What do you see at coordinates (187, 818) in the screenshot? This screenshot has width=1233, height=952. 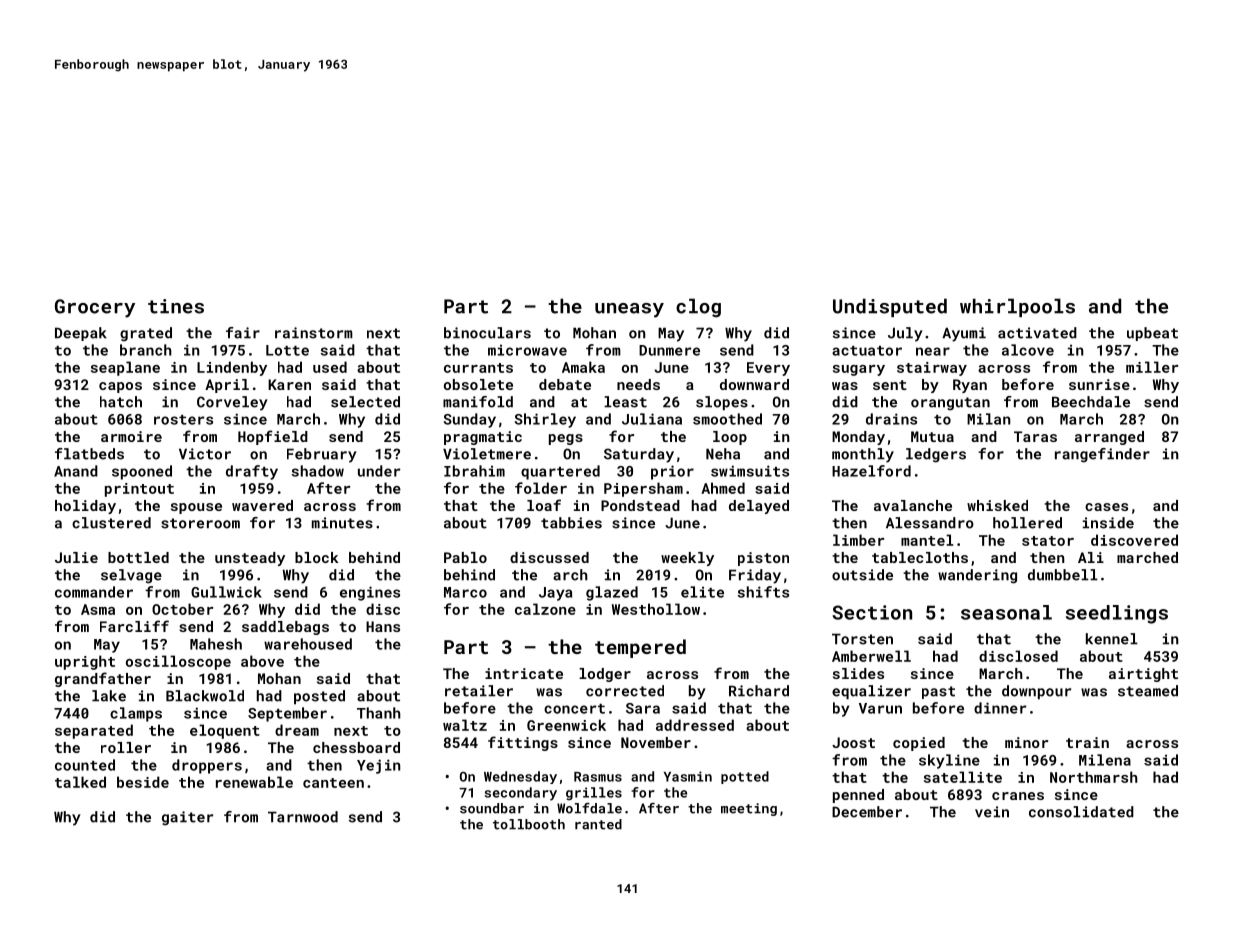 I see `gaiter` at bounding box center [187, 818].
